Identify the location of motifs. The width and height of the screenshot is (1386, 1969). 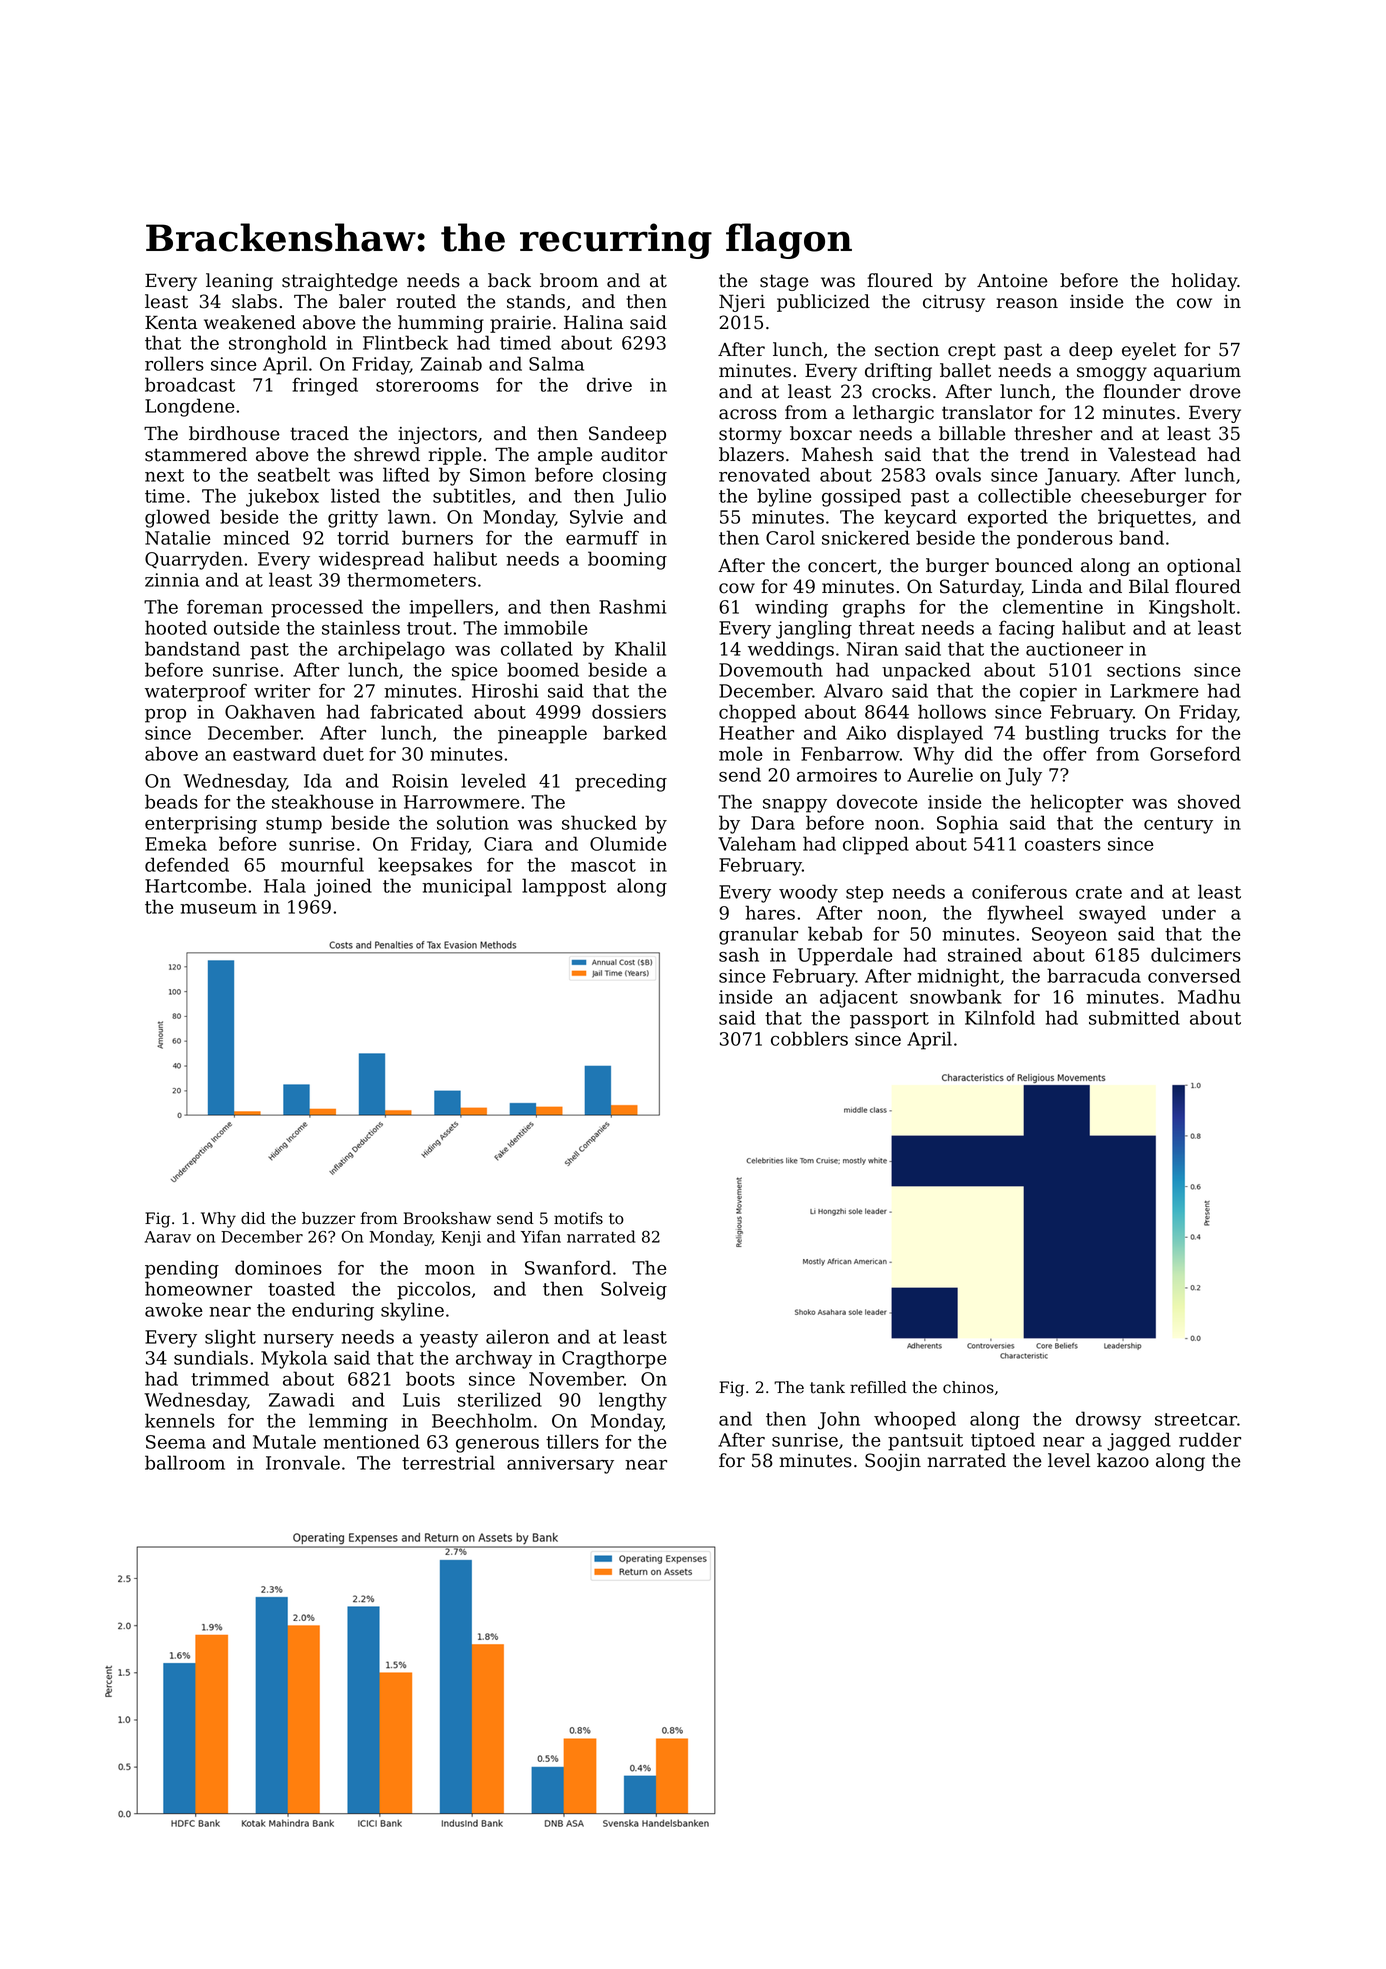
(578, 1218).
